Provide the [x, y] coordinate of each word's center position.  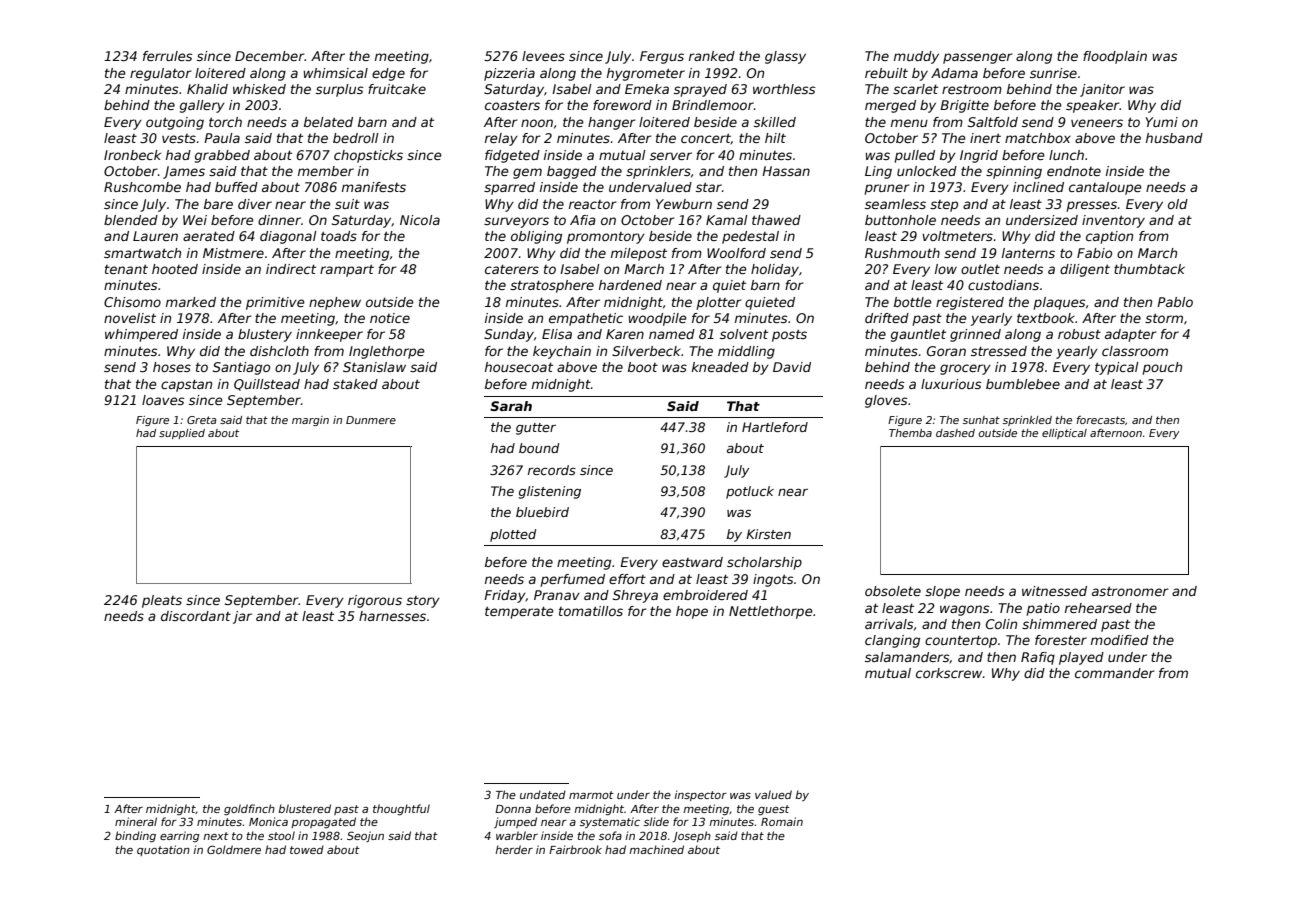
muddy [916, 57]
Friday [505, 596]
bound [539, 448]
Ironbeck [132, 155]
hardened [630, 285]
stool [281, 835]
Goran [946, 351]
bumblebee [1023, 384]
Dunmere [371, 420]
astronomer [1130, 591]
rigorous [375, 601]
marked [191, 302]
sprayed [700, 90]
